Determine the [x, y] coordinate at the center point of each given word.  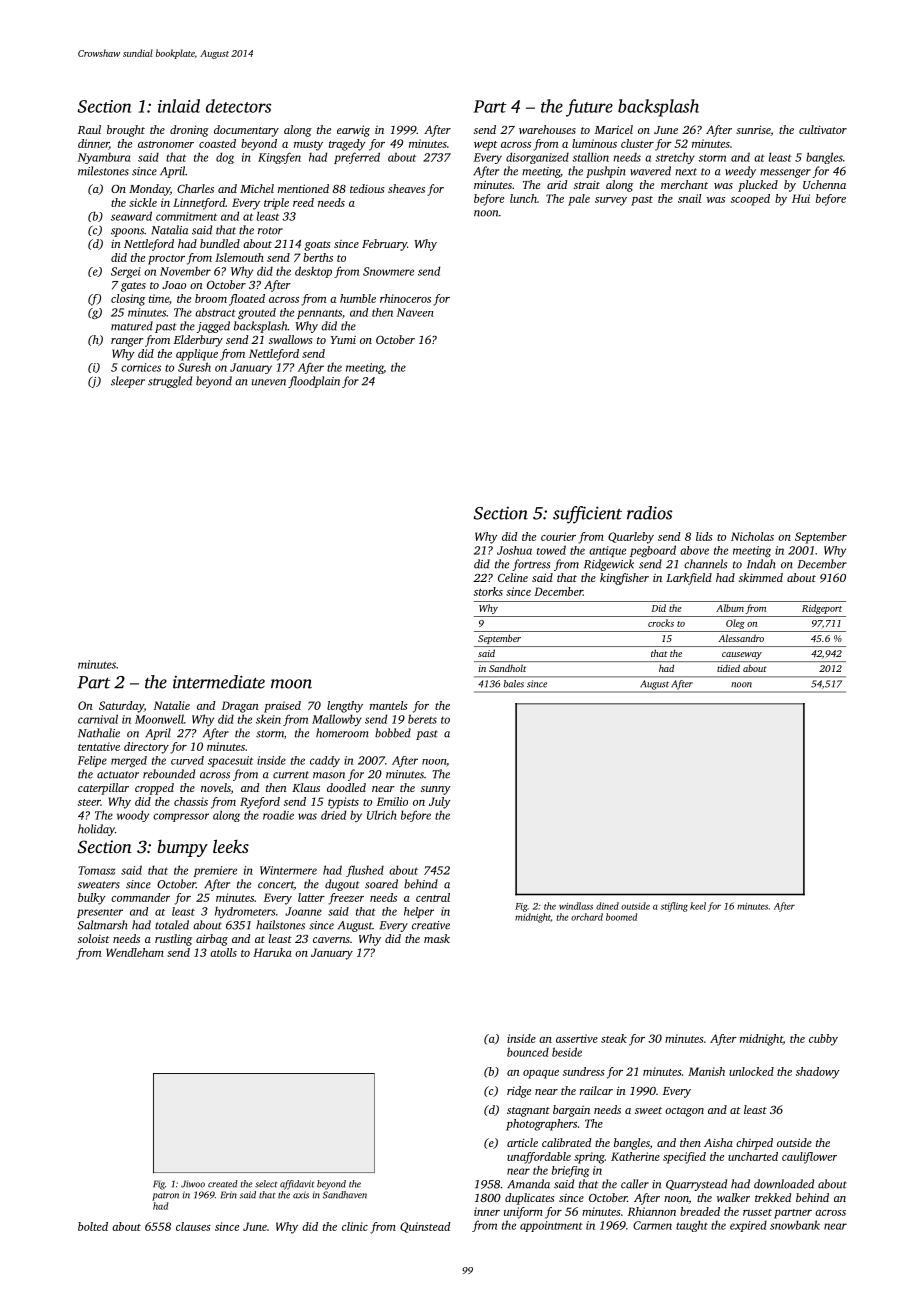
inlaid [179, 106]
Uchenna [824, 184]
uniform [523, 1213]
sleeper [128, 382]
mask [437, 938]
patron [165, 1196]
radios [649, 513]
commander [140, 897]
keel [698, 906]
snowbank [795, 1225]
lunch [523, 198]
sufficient [587, 515]
